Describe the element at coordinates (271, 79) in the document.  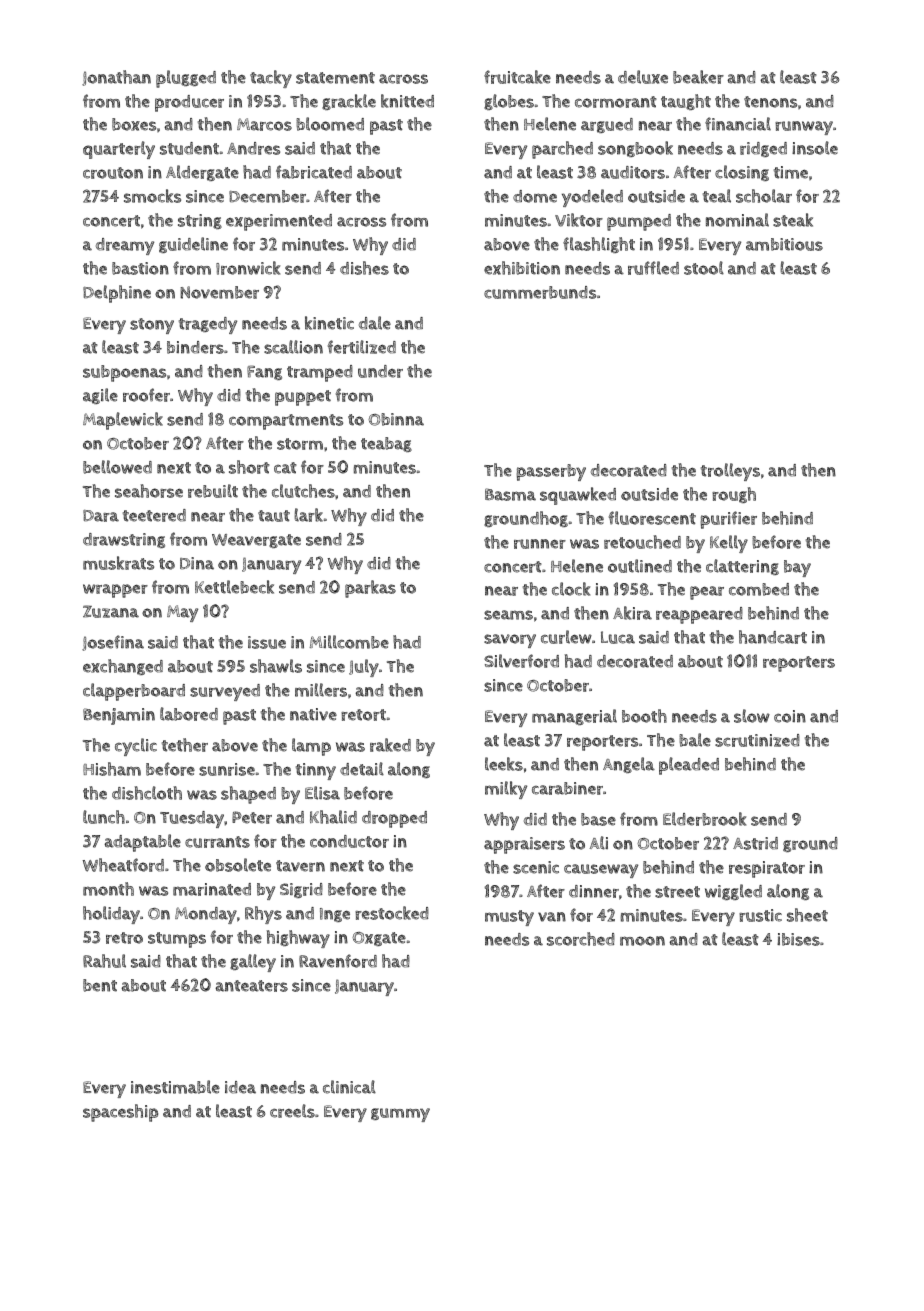
I see `tacky` at that location.
